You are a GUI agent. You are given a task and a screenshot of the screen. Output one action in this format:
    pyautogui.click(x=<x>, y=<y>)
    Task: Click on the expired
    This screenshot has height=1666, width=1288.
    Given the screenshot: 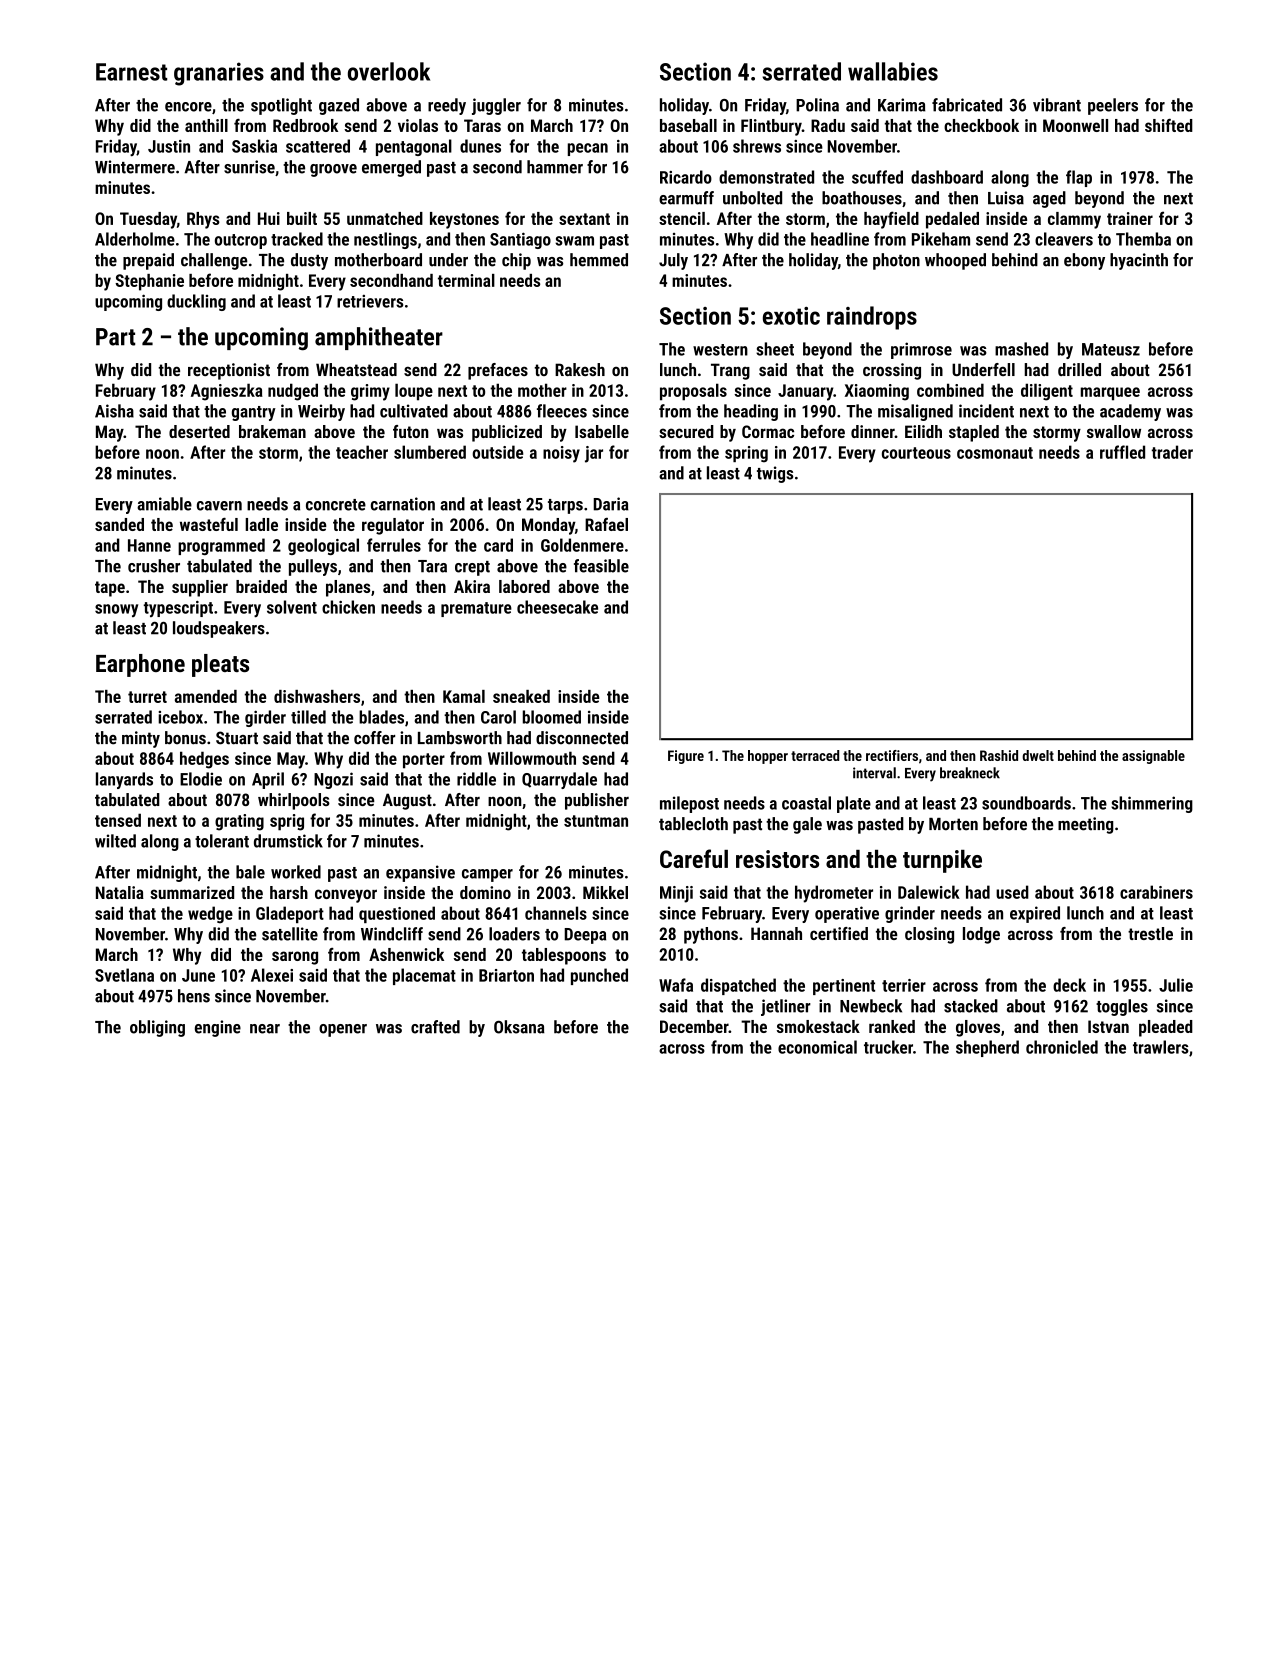 What is the action you would take?
    pyautogui.click(x=1035, y=914)
